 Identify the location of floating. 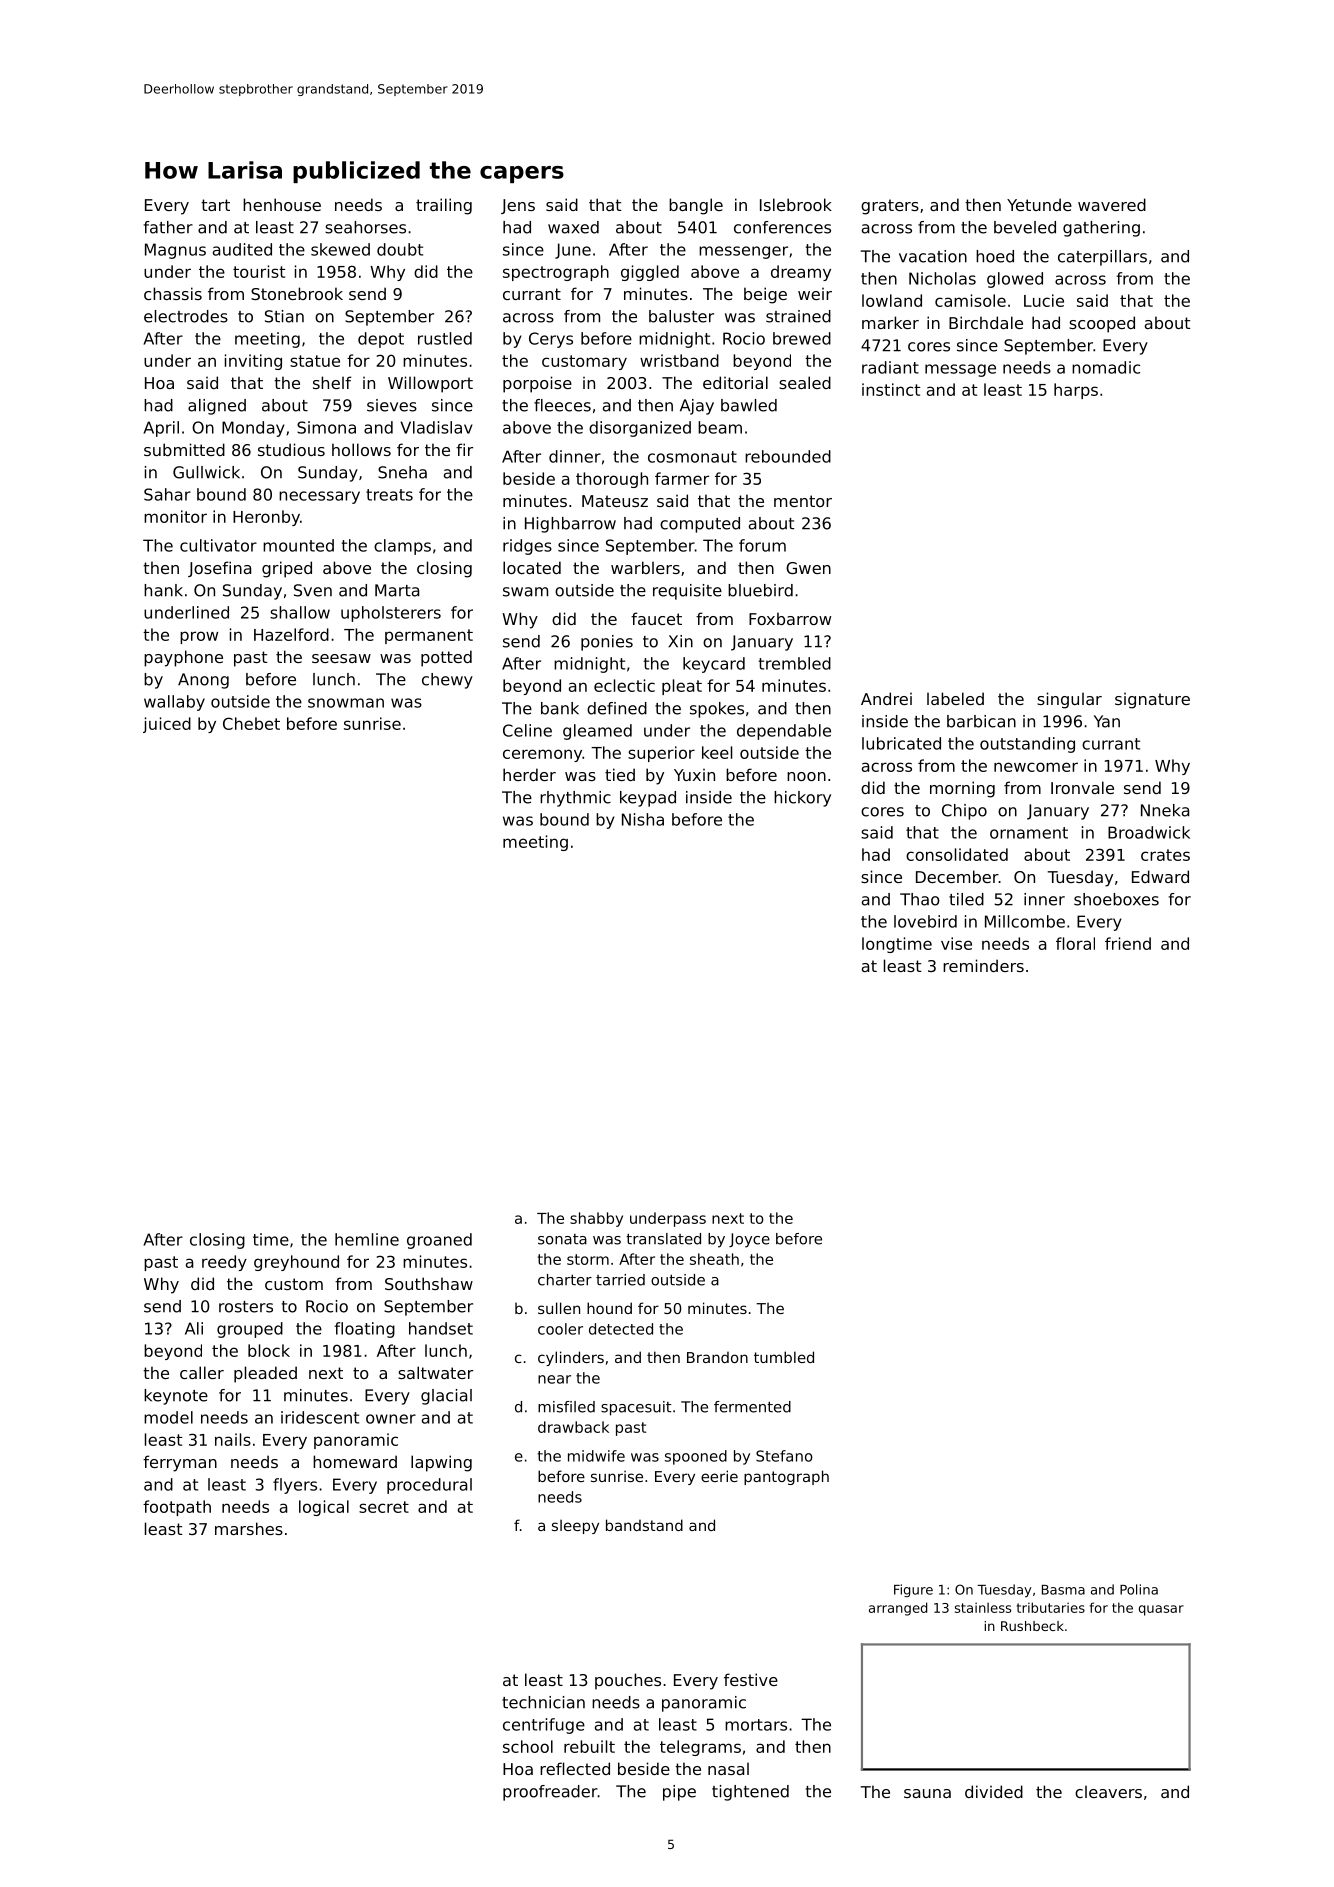
(364, 1330).
